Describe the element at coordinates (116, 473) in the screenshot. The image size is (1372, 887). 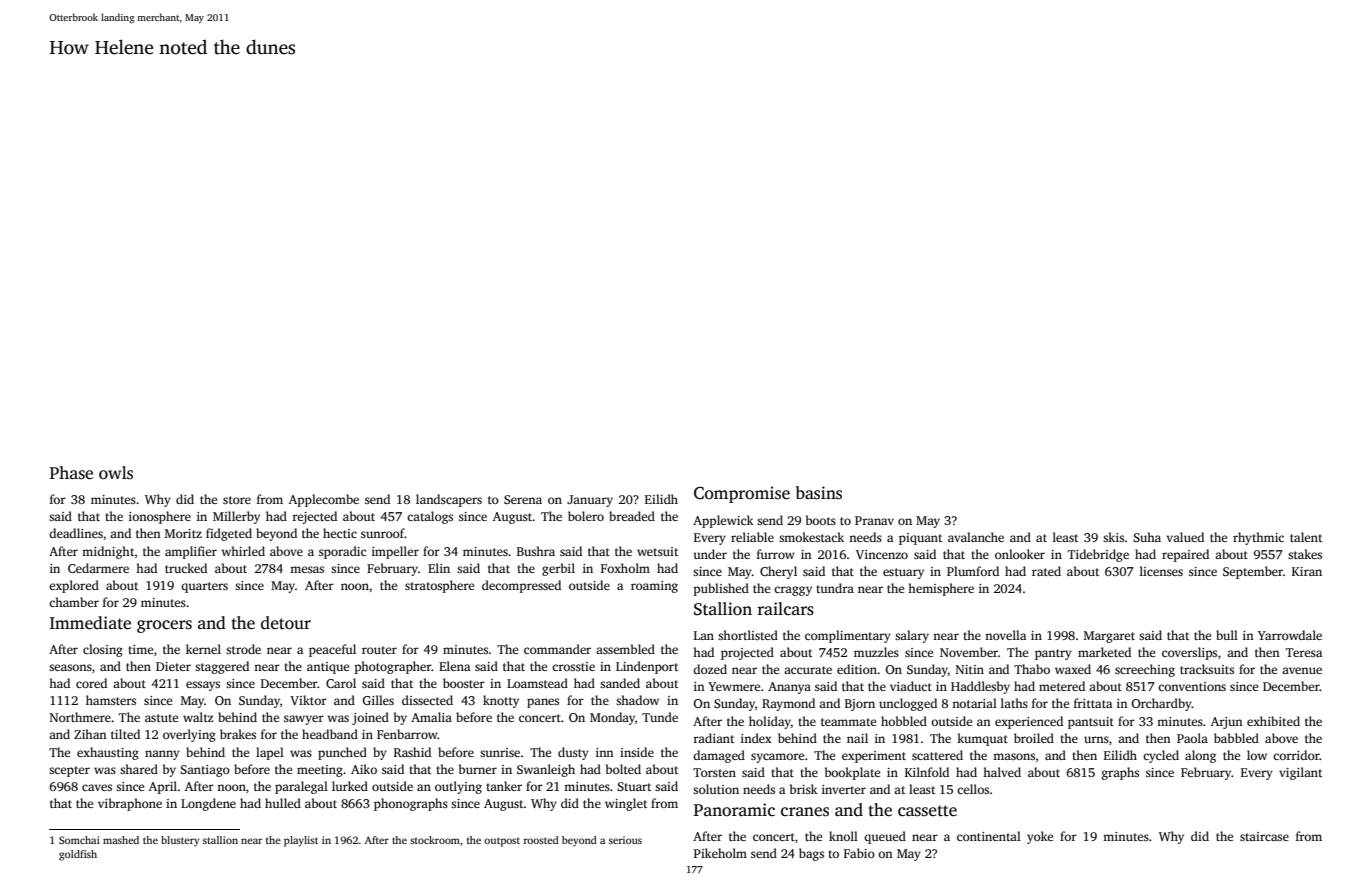
I see `owls` at that location.
